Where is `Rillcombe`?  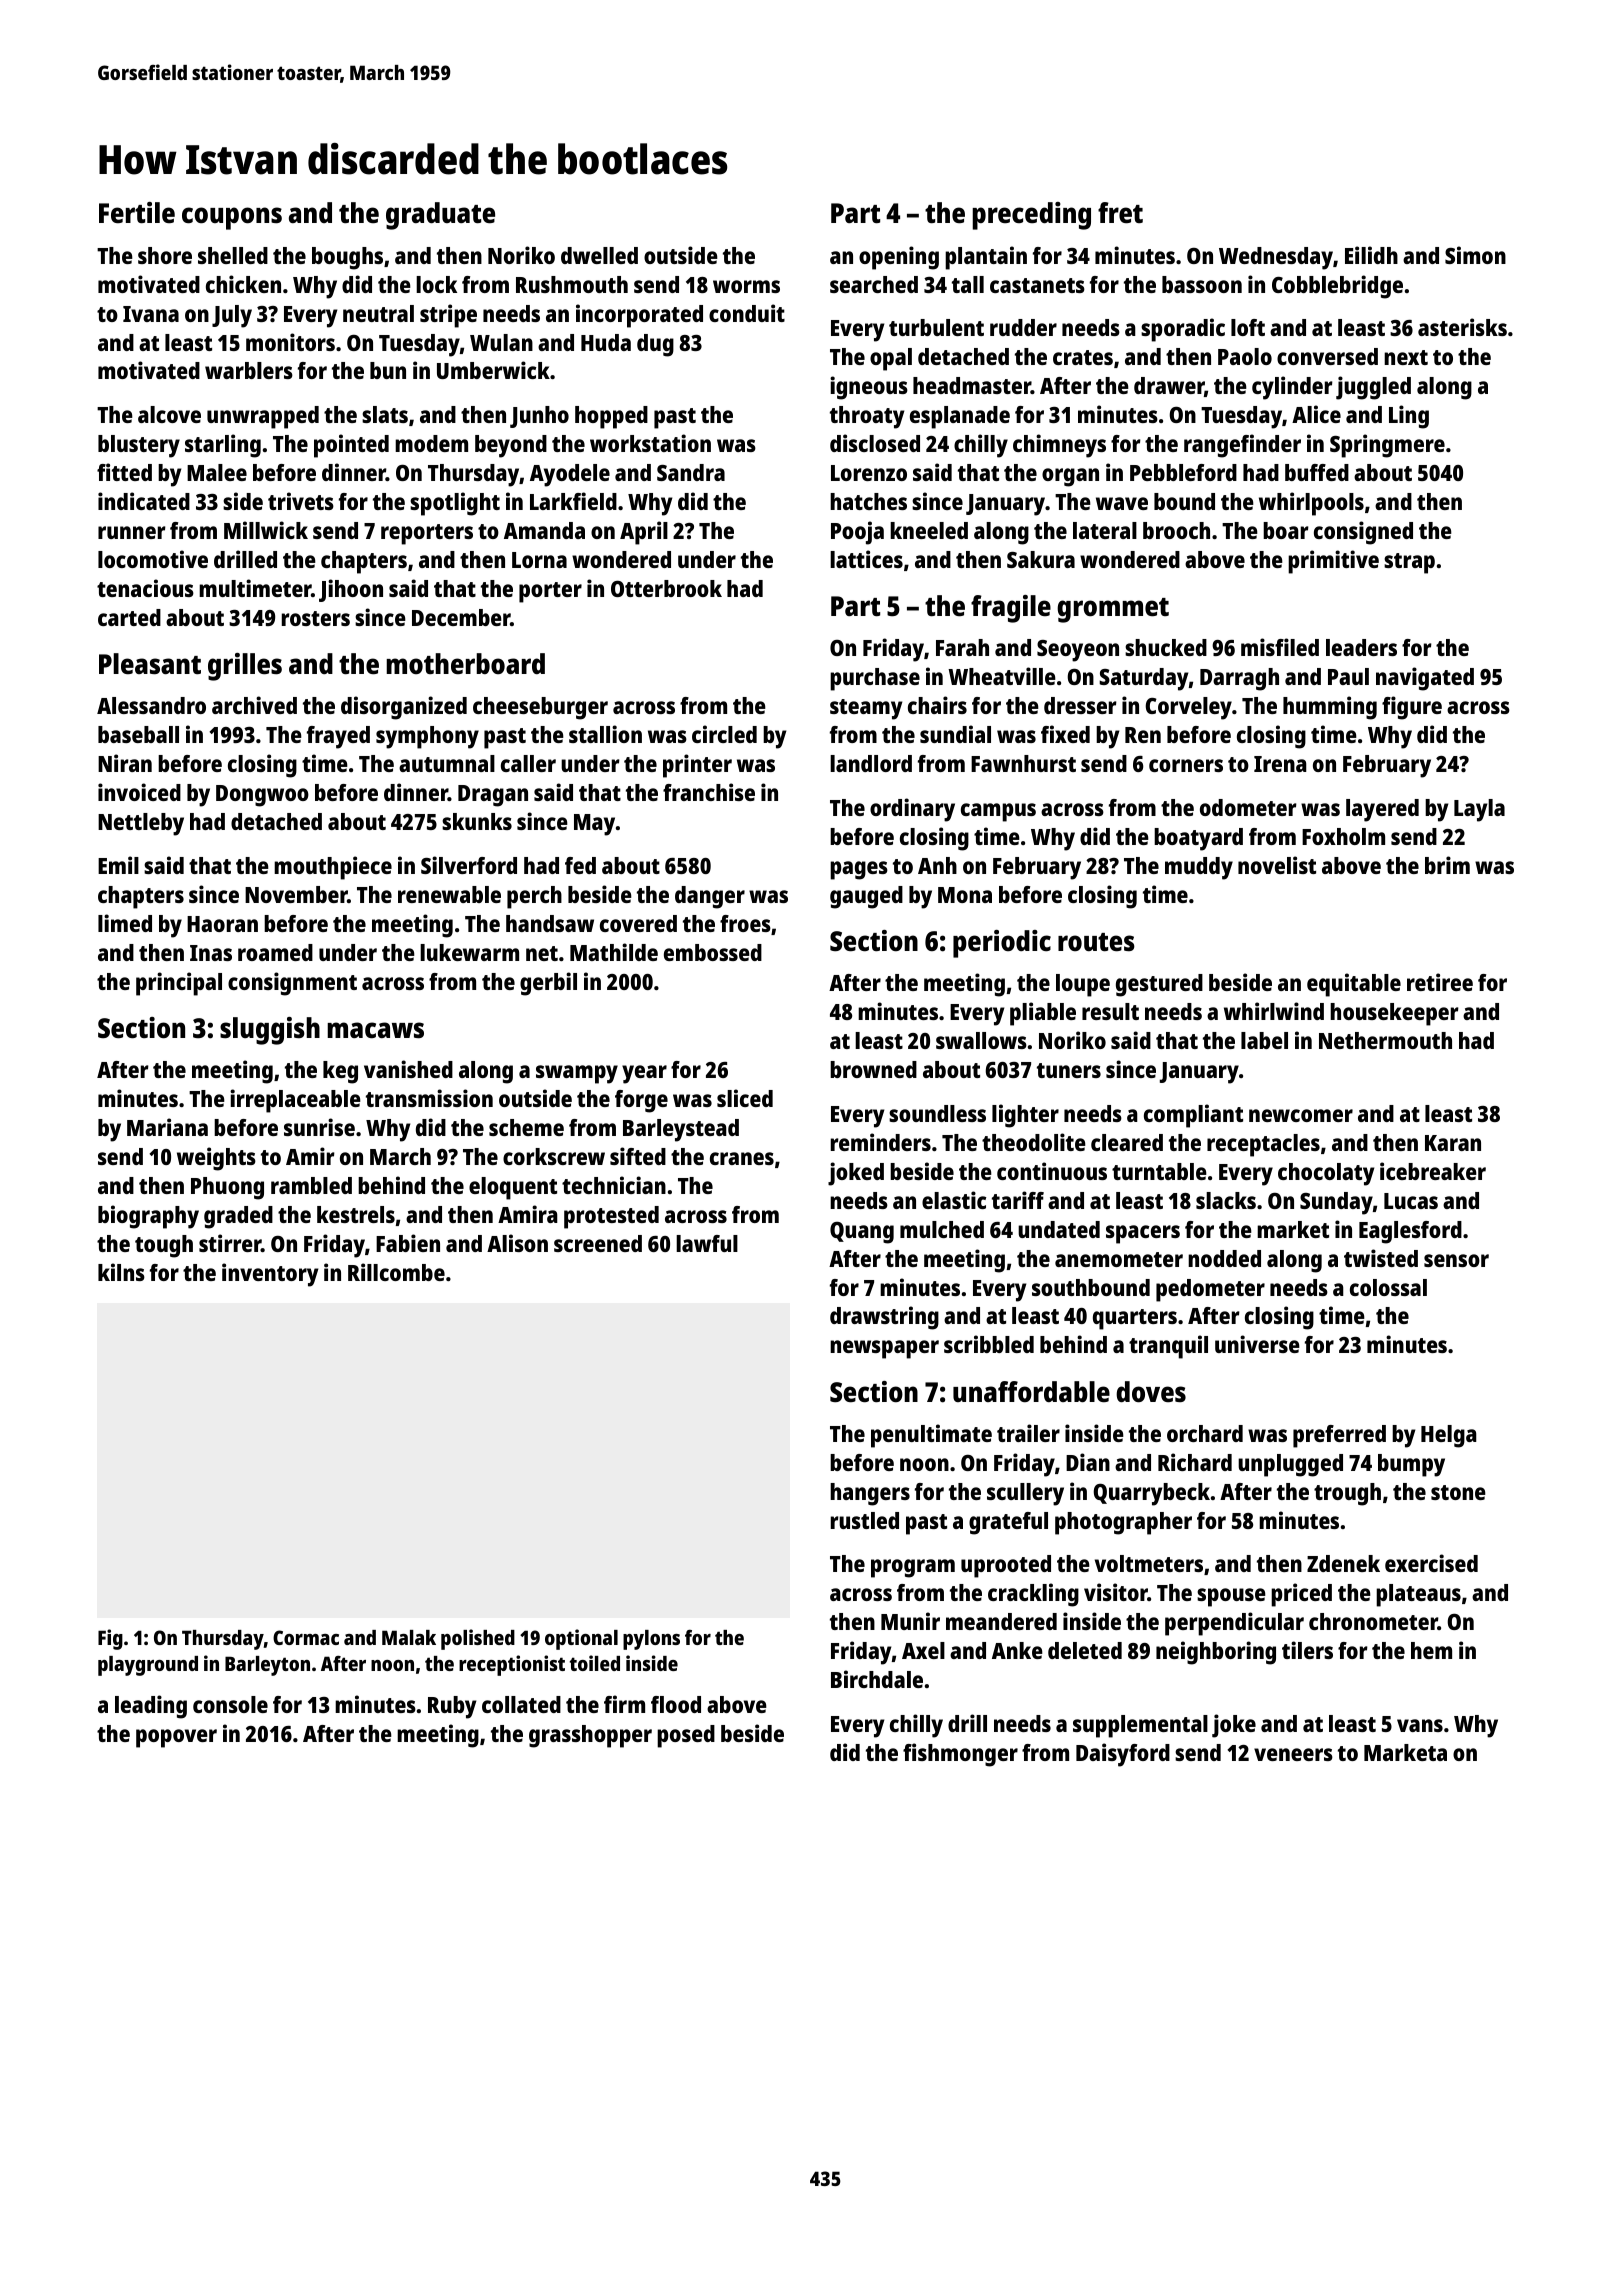
Rillcombe is located at coordinates (396, 1272).
